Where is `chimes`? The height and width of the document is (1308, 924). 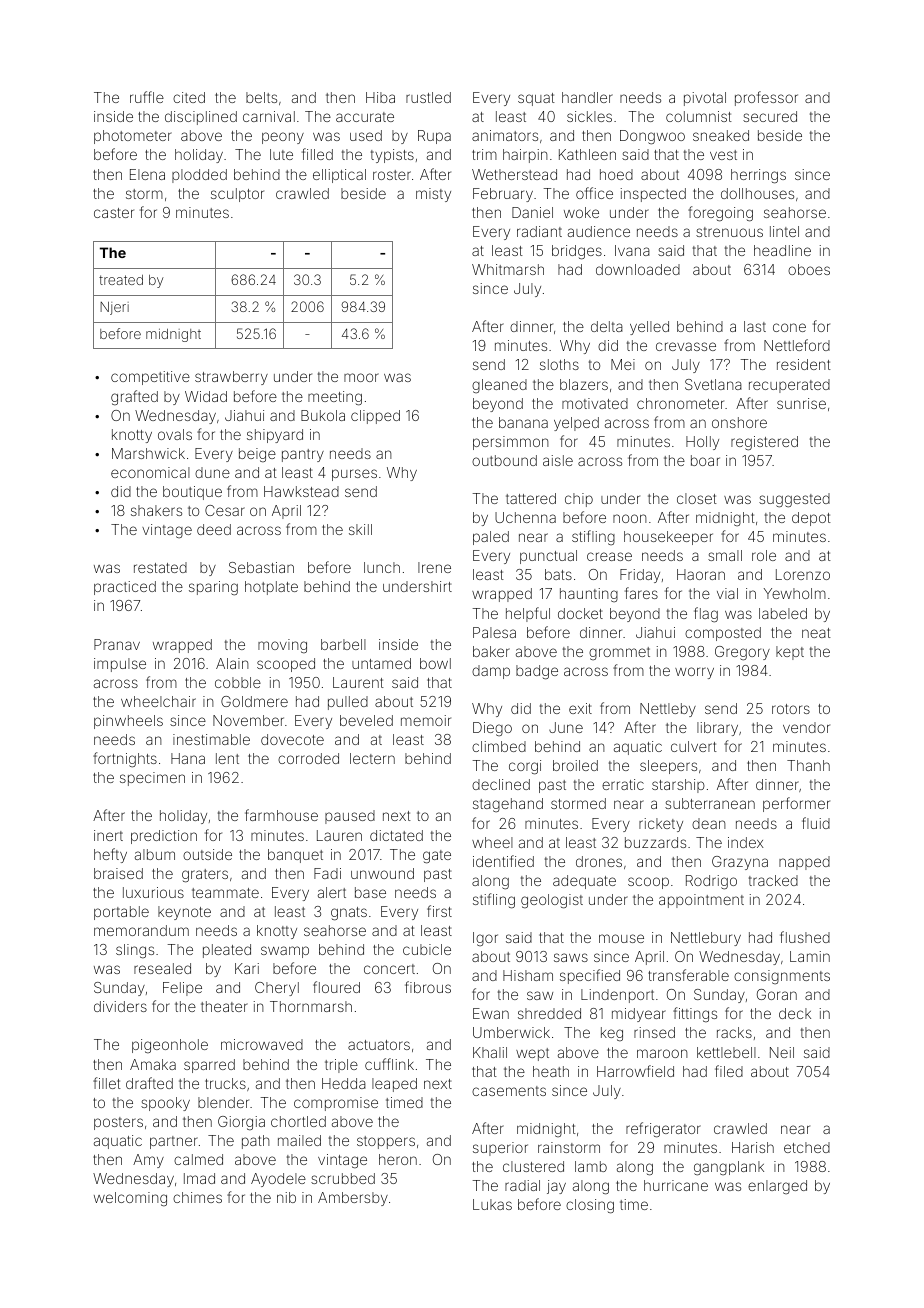 chimes is located at coordinates (197, 1197).
